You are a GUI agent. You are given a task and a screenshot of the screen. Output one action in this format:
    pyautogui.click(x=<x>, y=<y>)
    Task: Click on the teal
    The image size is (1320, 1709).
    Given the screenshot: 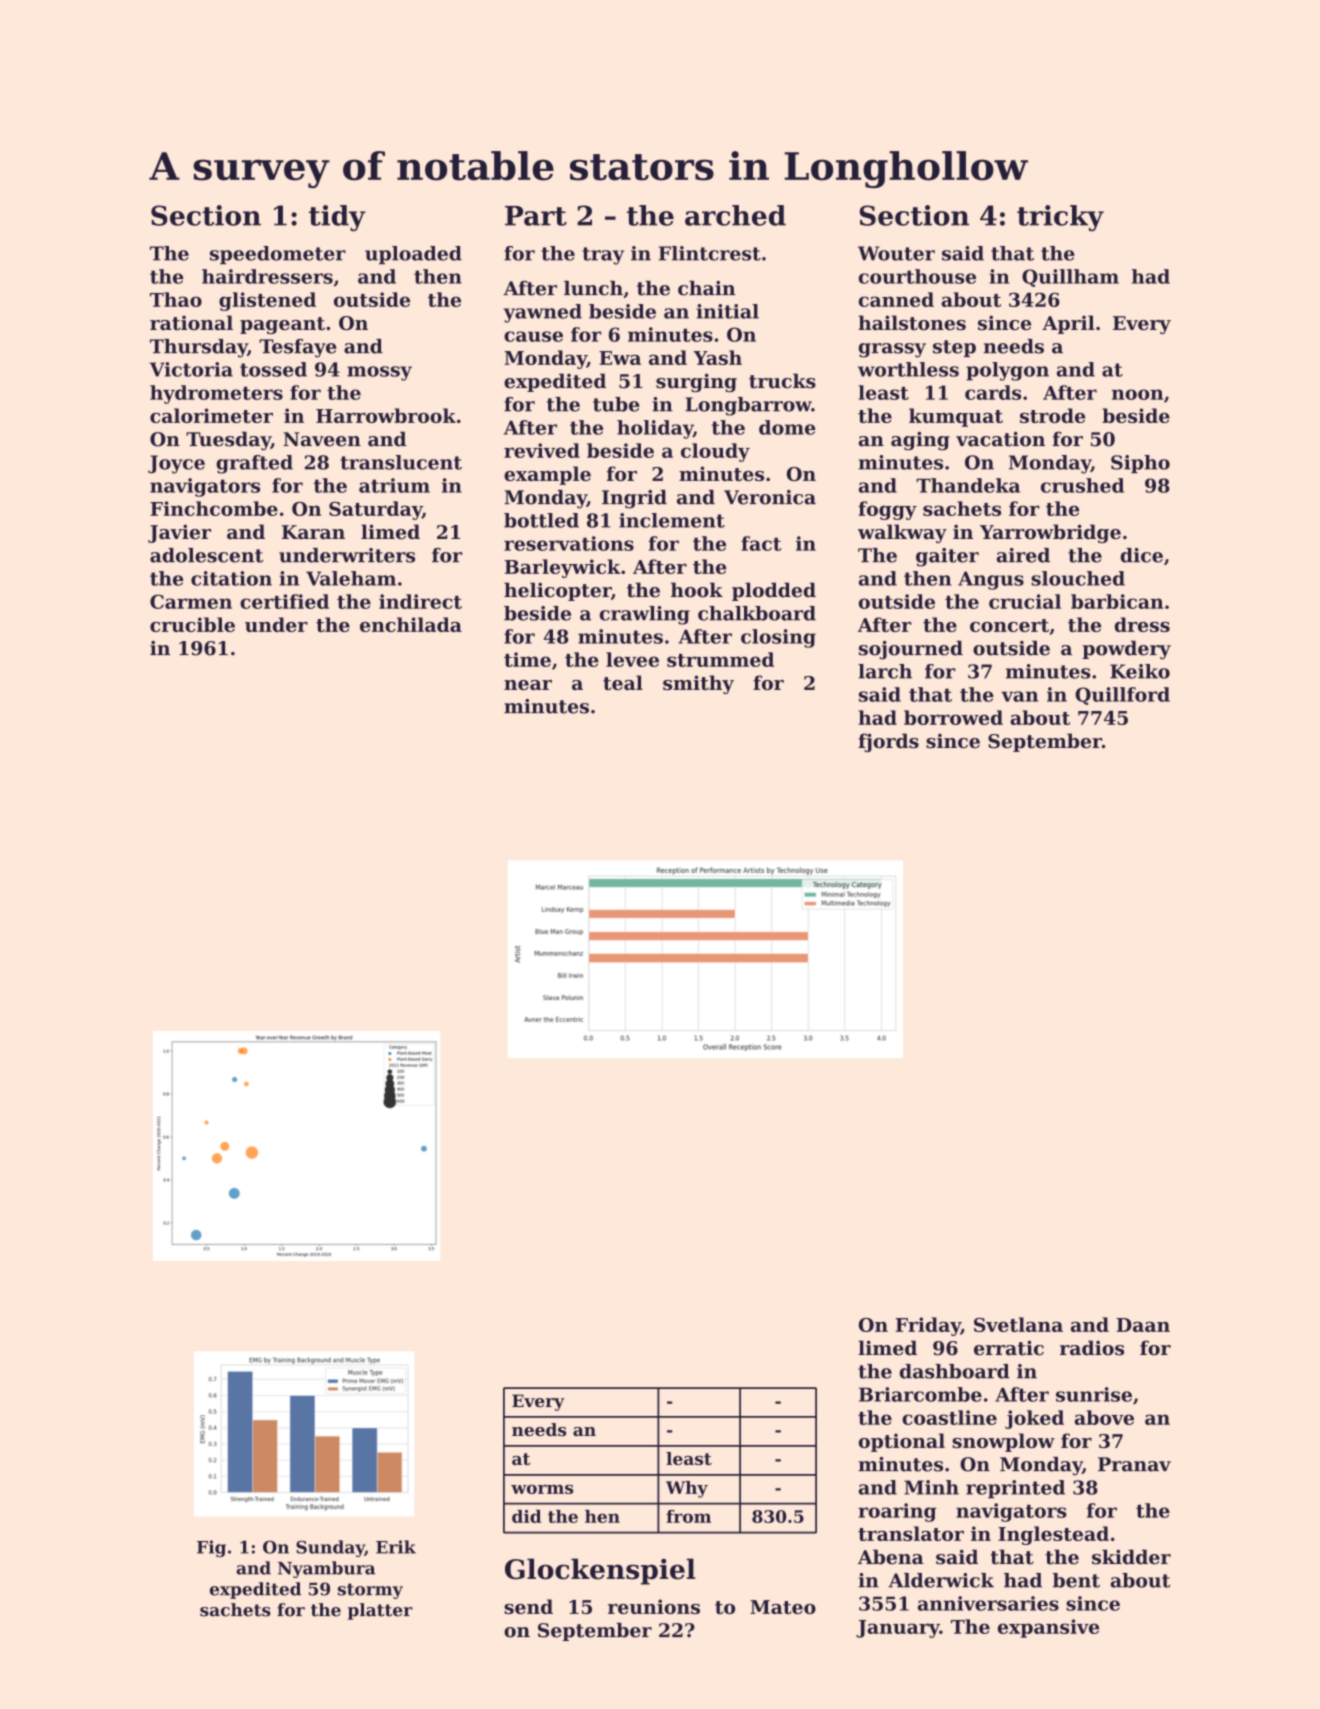 What is the action you would take?
    pyautogui.click(x=623, y=682)
